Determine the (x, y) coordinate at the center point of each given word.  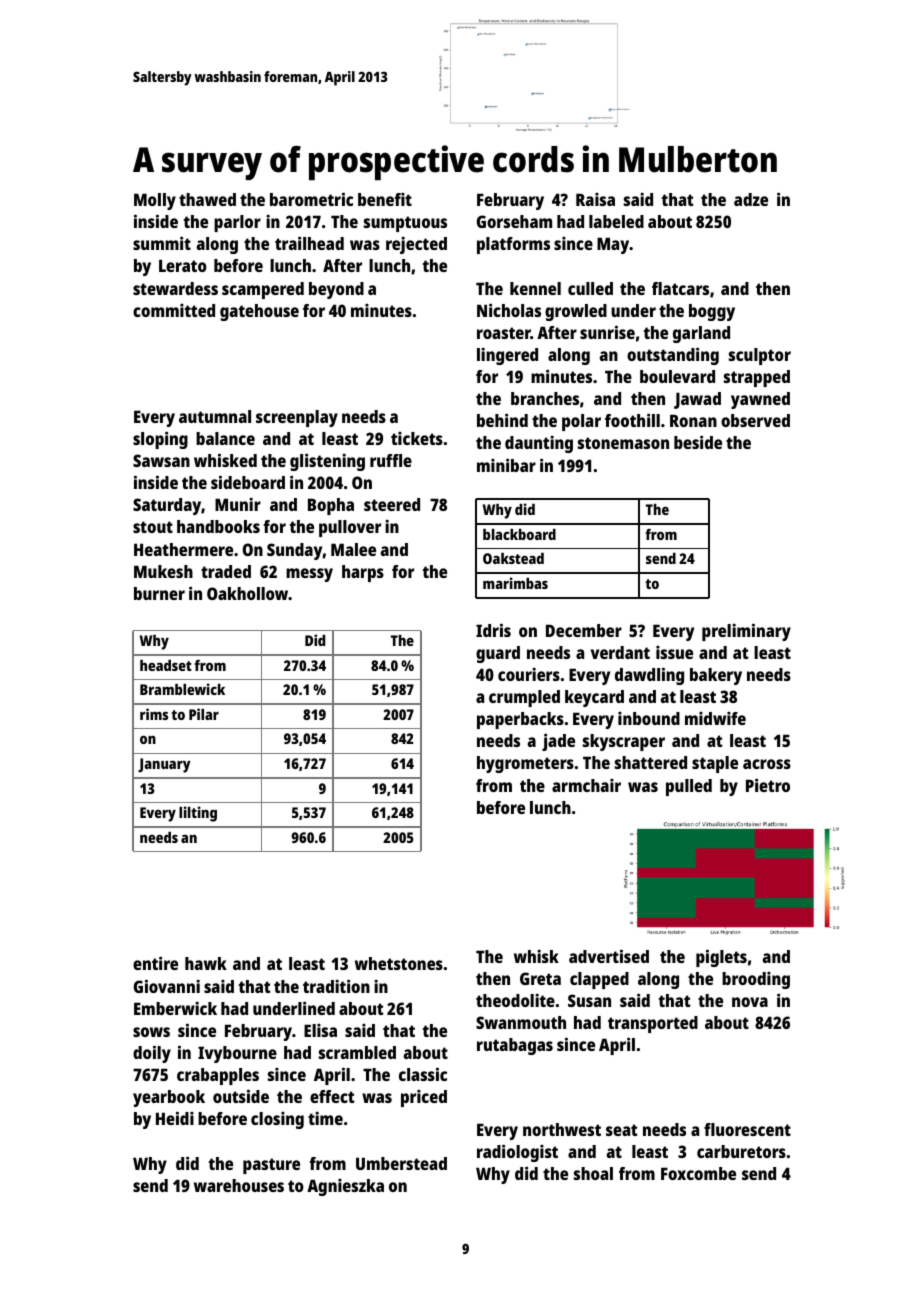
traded (226, 571)
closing (277, 1120)
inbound (649, 718)
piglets (721, 958)
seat (621, 1130)
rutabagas (515, 1046)
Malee (353, 549)
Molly (155, 201)
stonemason (623, 443)
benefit (385, 199)
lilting (198, 814)
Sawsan (161, 460)
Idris (493, 630)
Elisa (320, 1030)
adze (751, 199)
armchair (586, 785)
